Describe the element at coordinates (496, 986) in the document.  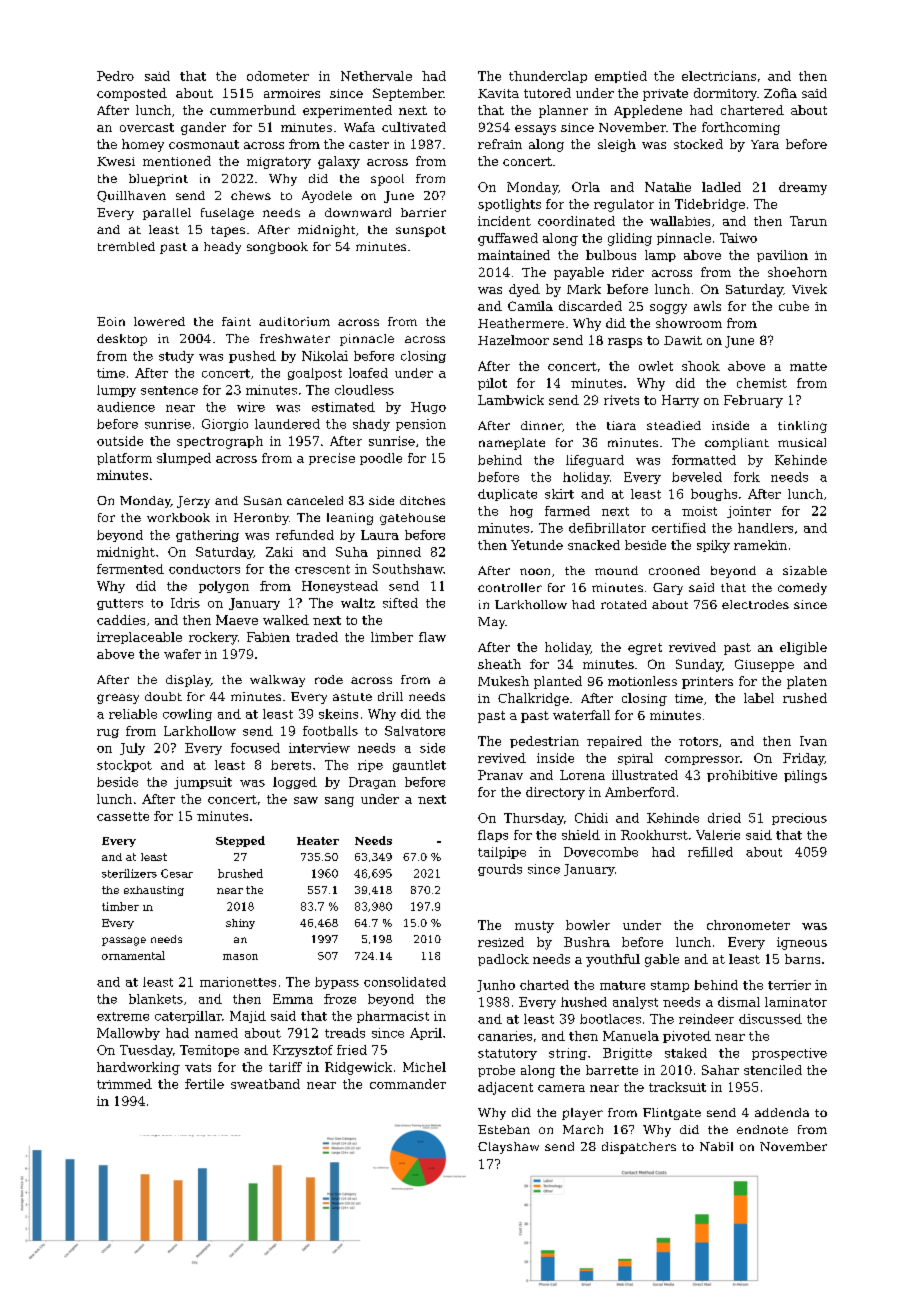
I see `Junho` at that location.
